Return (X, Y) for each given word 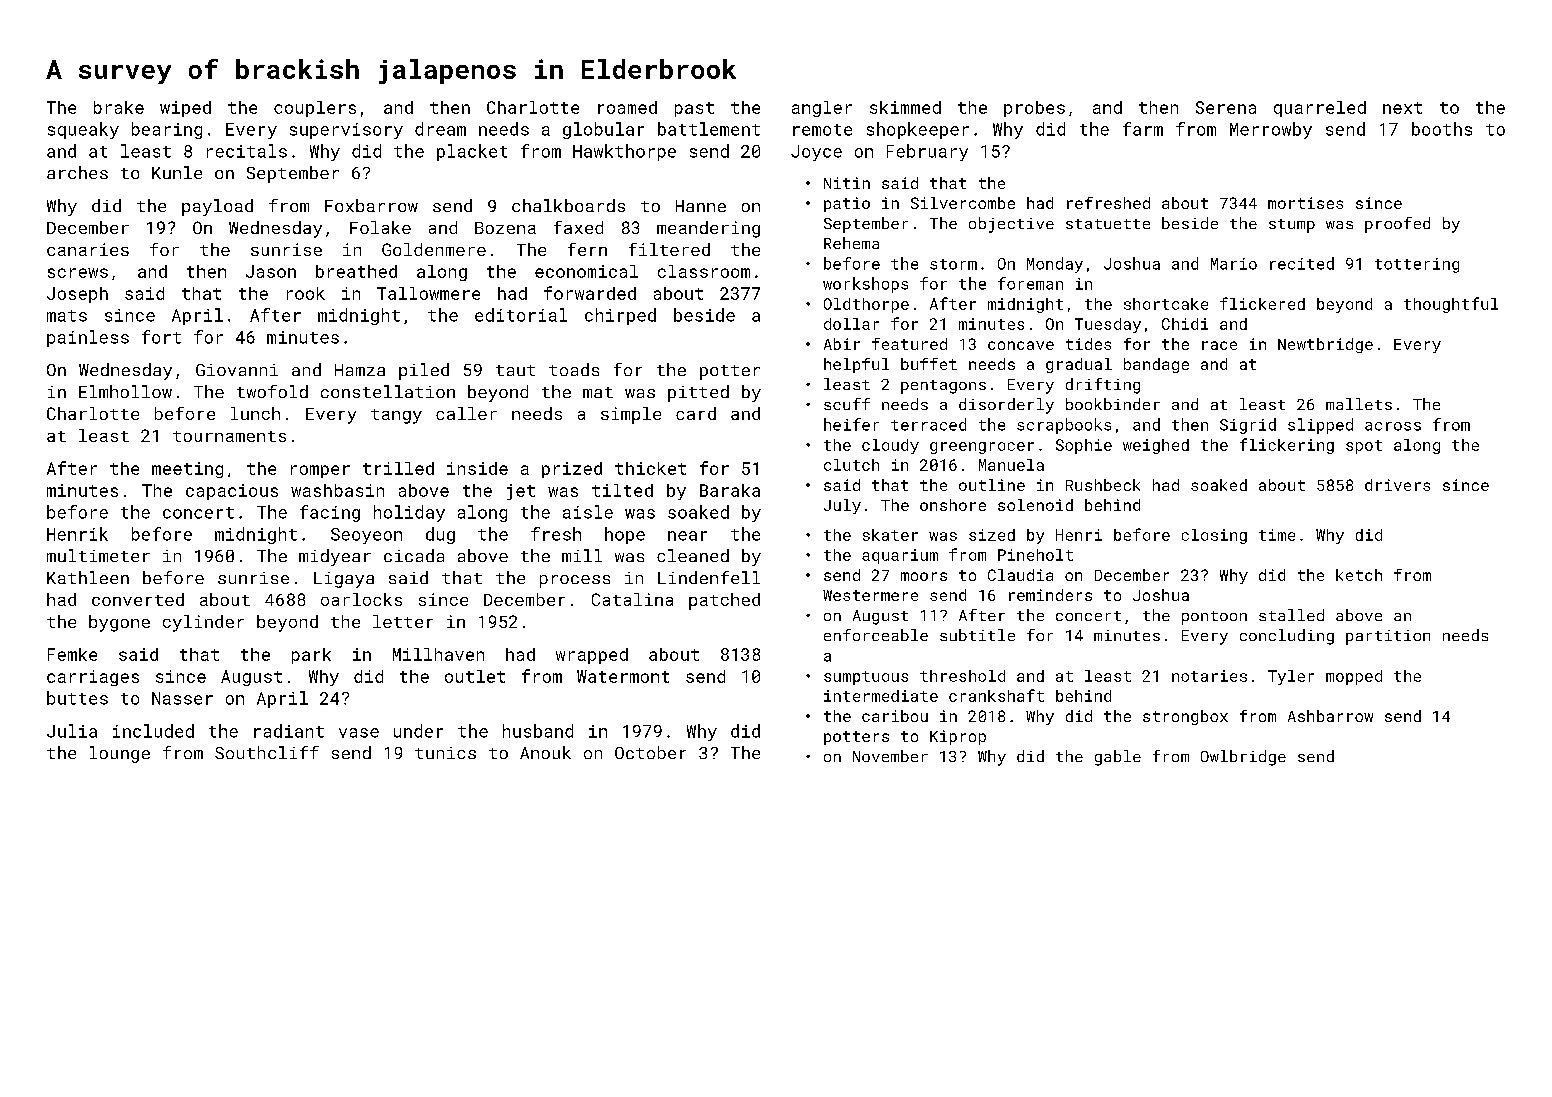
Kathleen (88, 577)
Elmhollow (125, 391)
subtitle (977, 635)
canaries (88, 249)
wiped (185, 109)
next (1402, 108)
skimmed (905, 107)
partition (1388, 637)
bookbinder (1113, 404)
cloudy (890, 446)
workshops (865, 285)
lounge (120, 754)
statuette (1108, 224)
